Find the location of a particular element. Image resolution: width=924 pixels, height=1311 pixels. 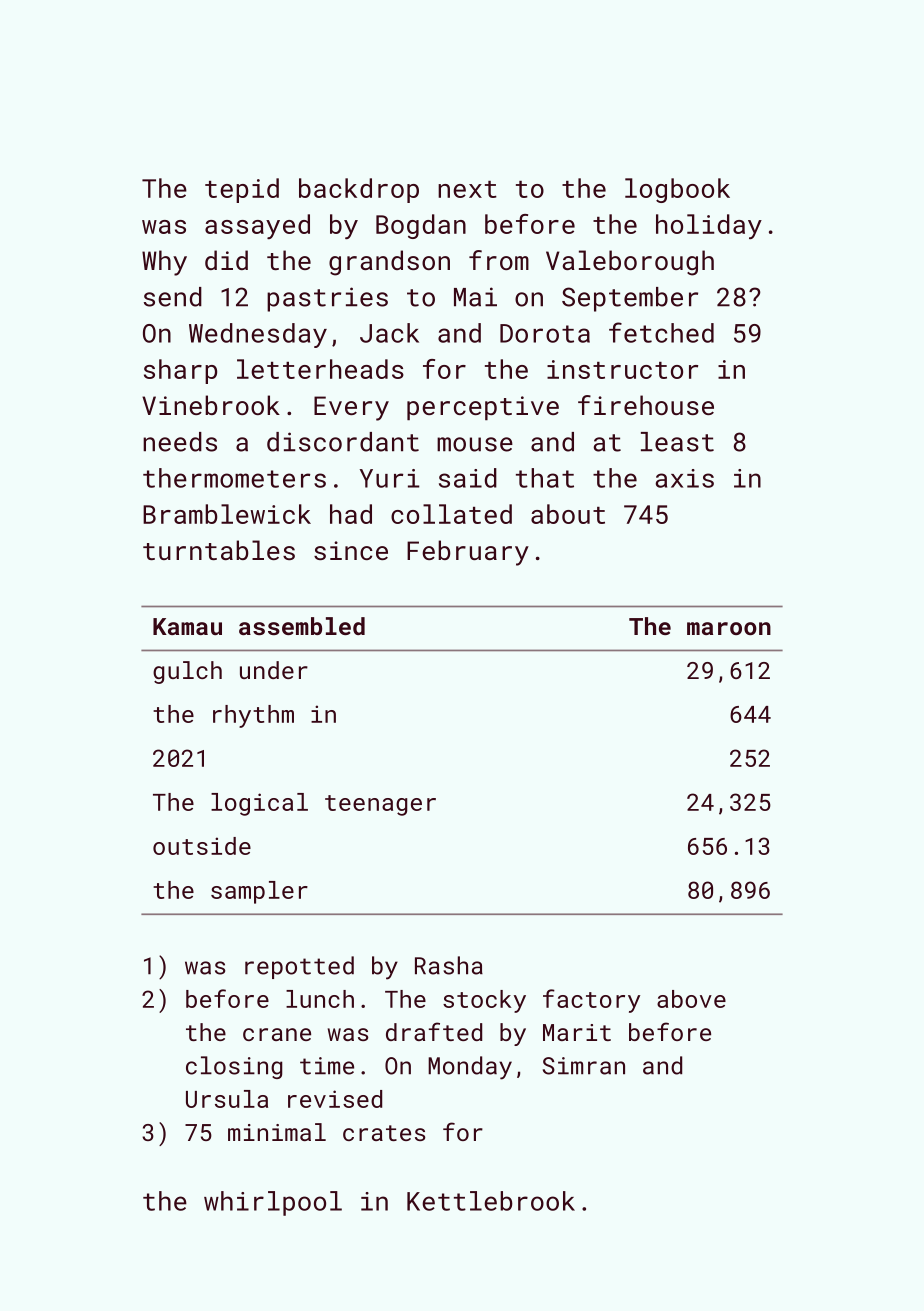

Kamau is located at coordinates (187, 626).
